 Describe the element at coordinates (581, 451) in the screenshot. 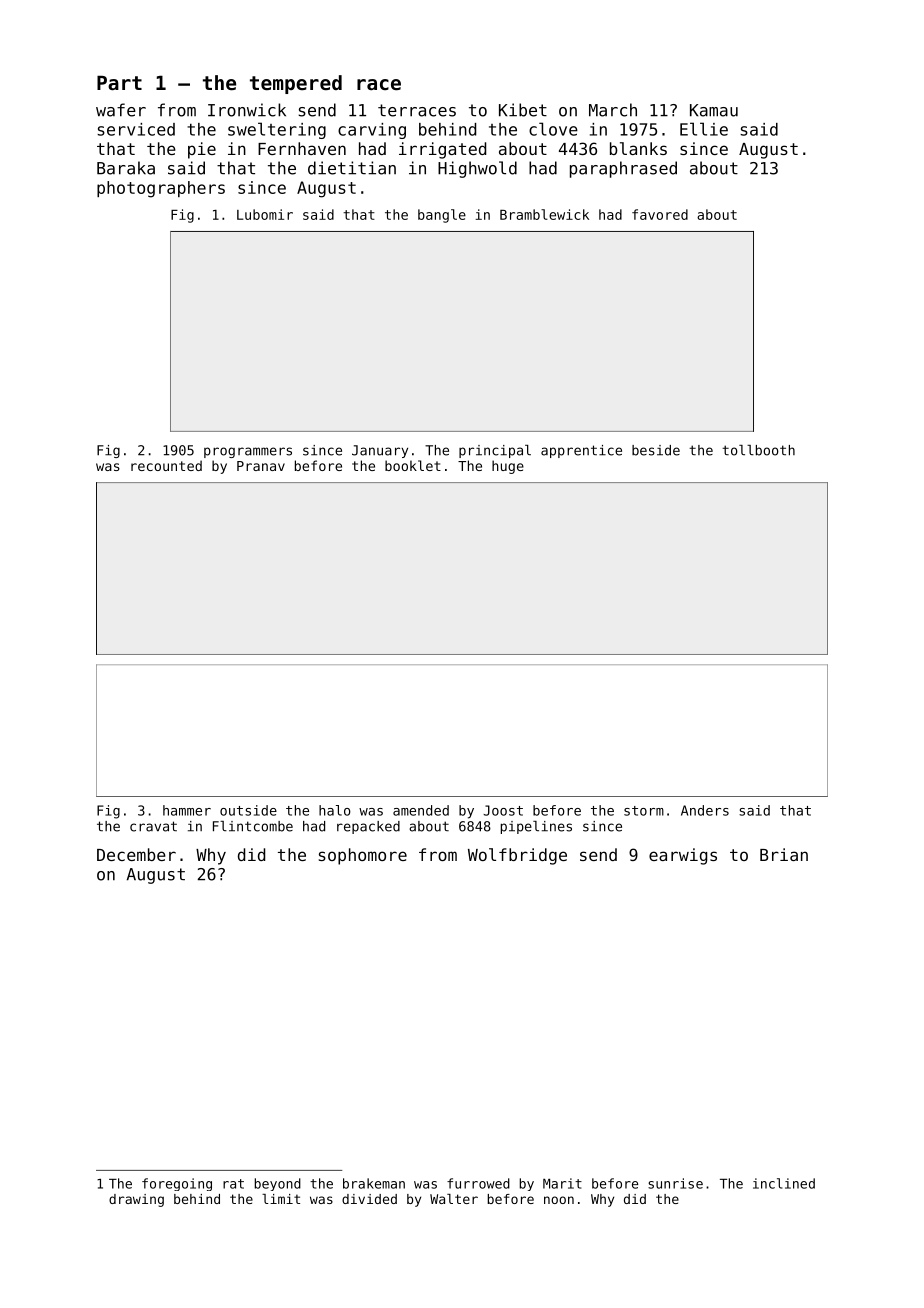

I see `apprentice` at that location.
